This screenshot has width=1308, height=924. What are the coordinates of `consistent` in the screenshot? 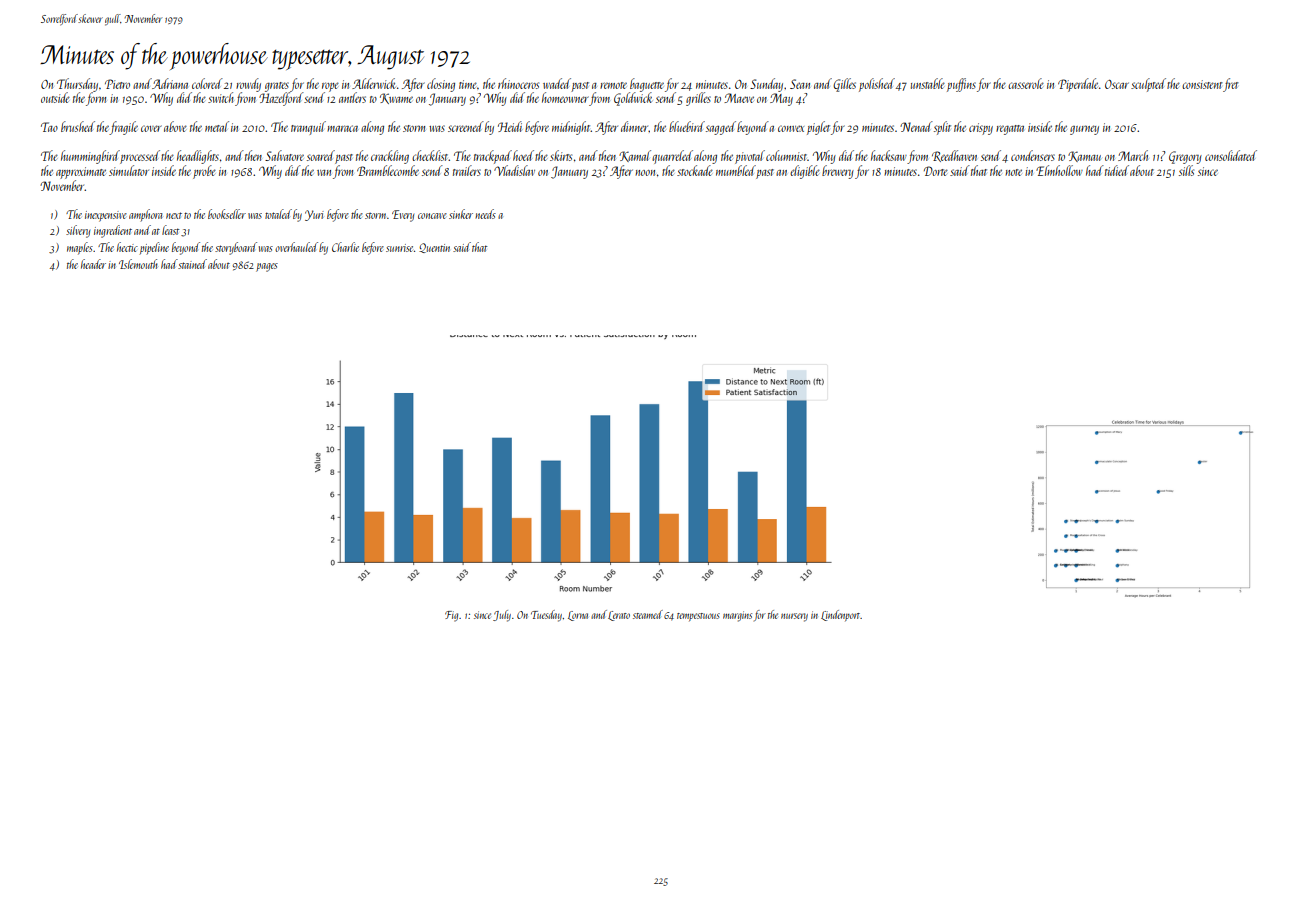 It's located at (1202, 84).
